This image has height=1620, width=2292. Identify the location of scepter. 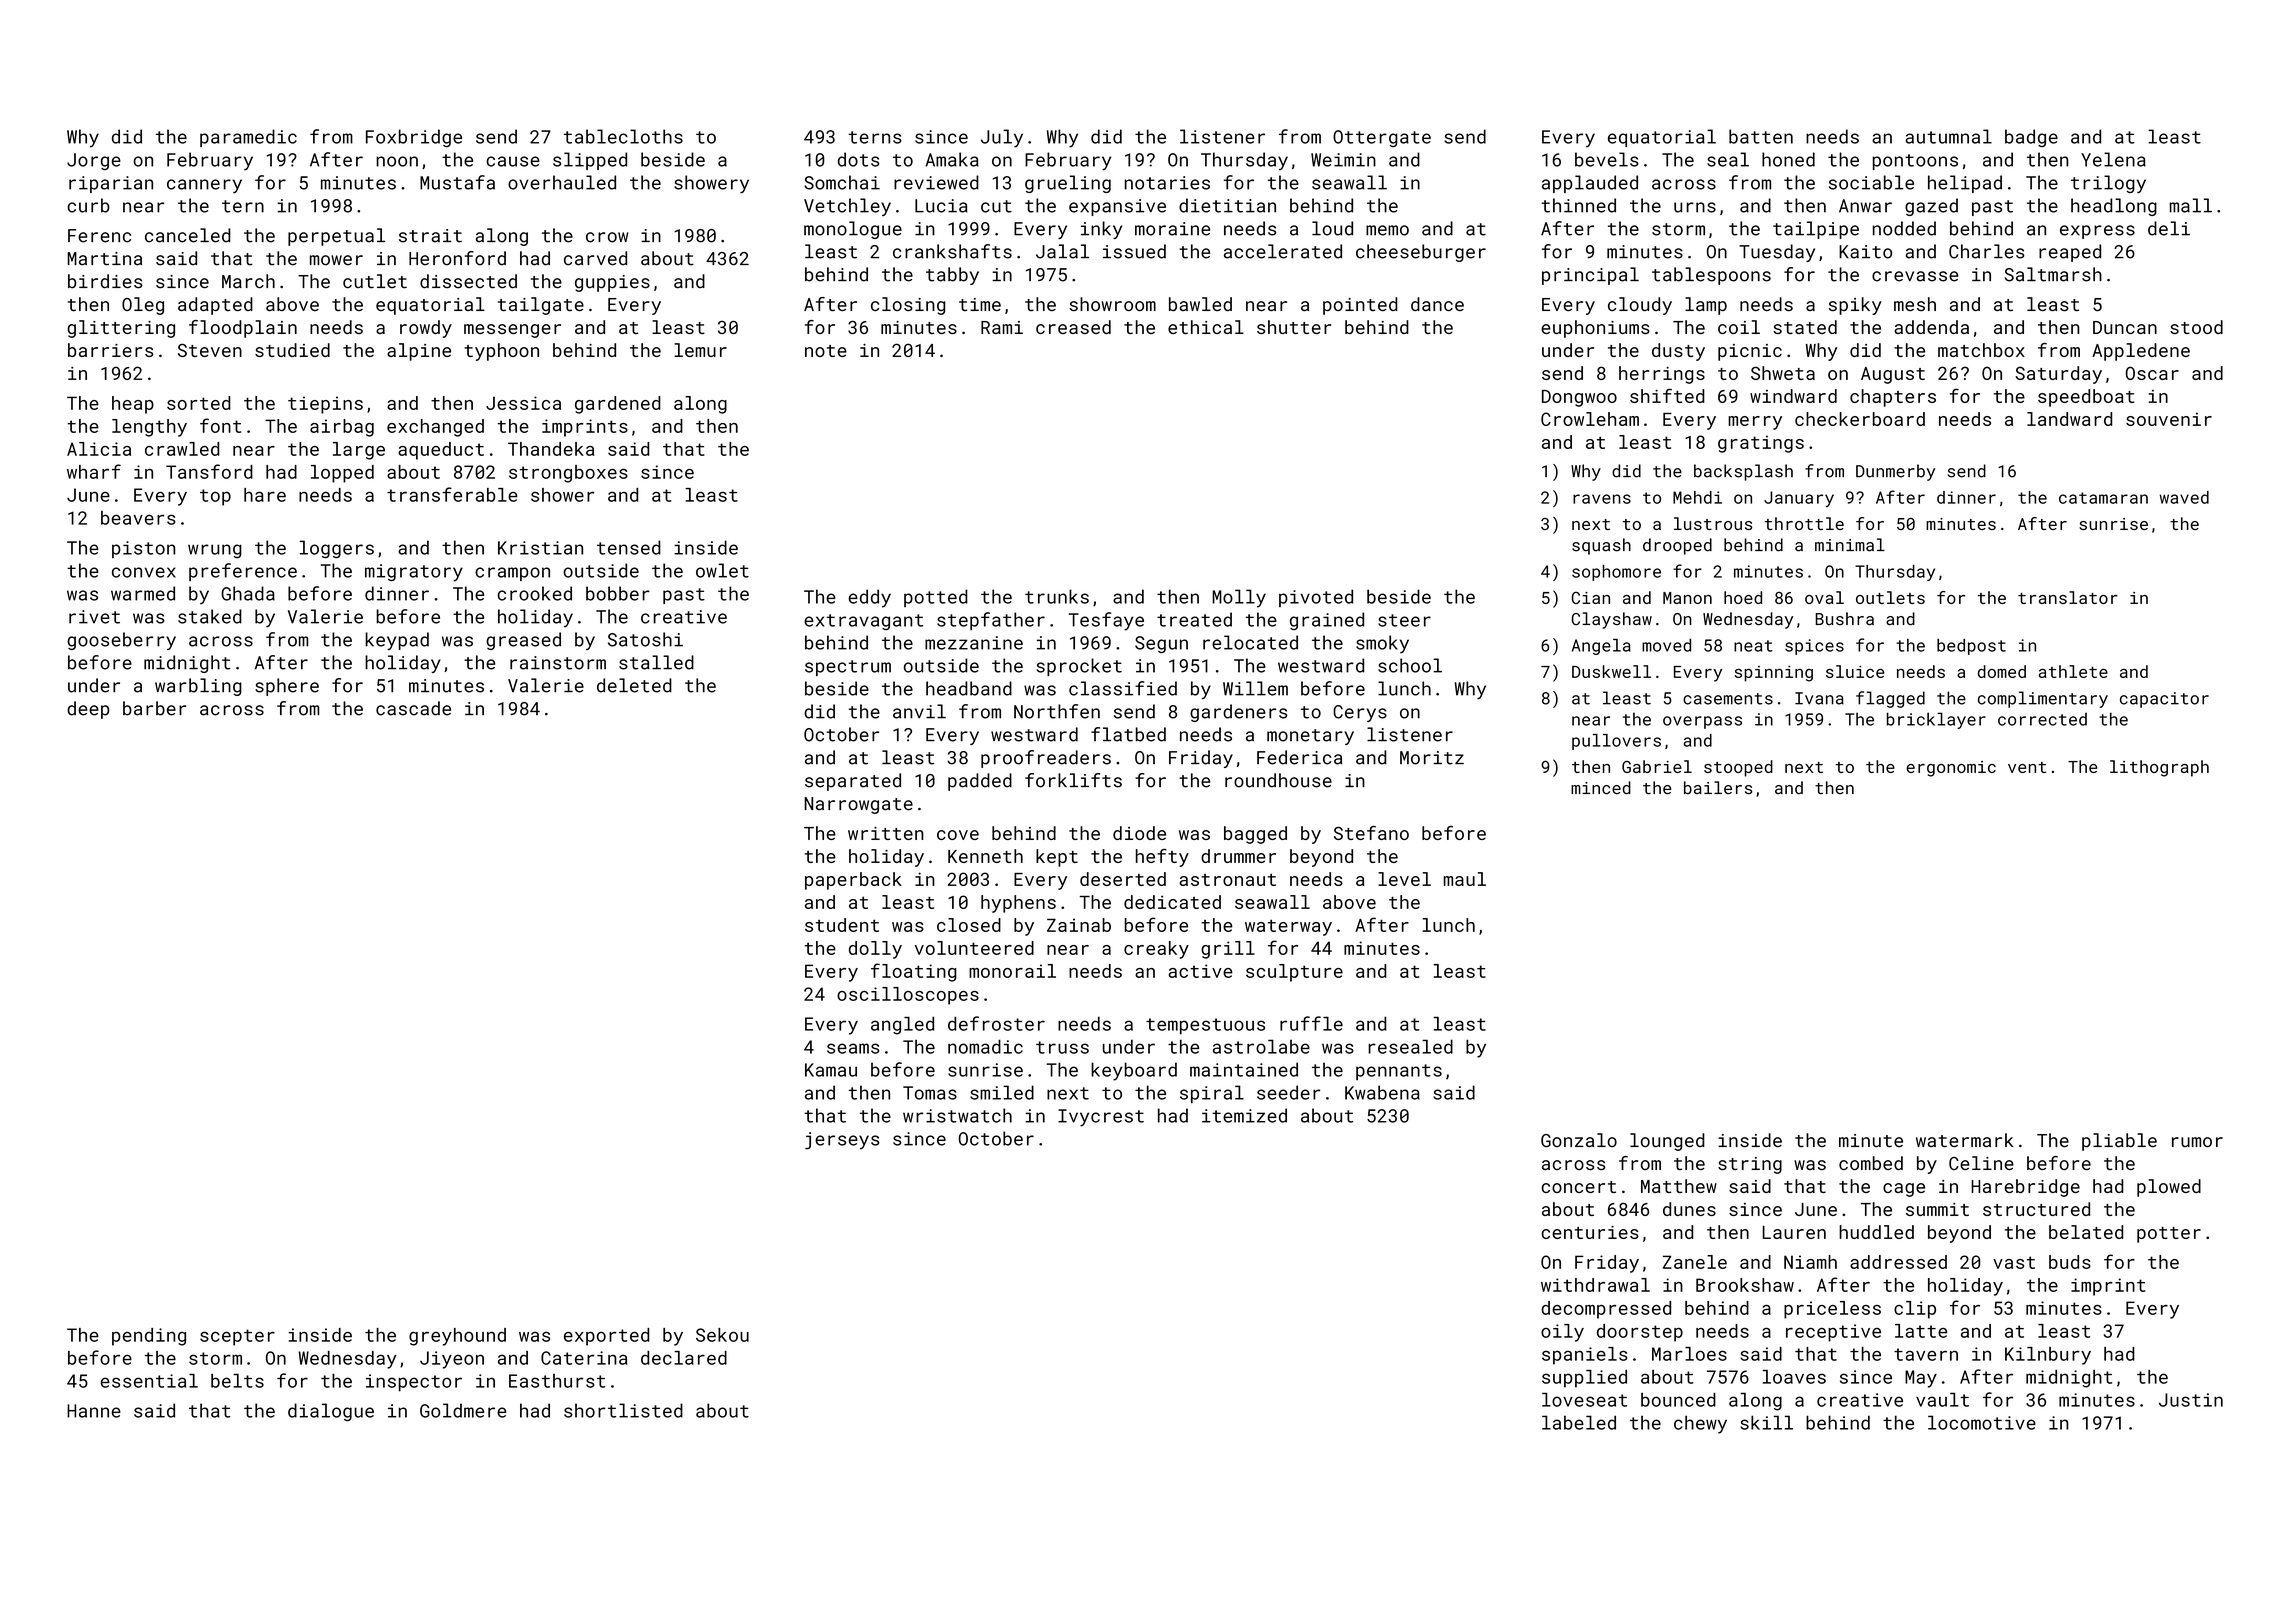
(237, 1337).
